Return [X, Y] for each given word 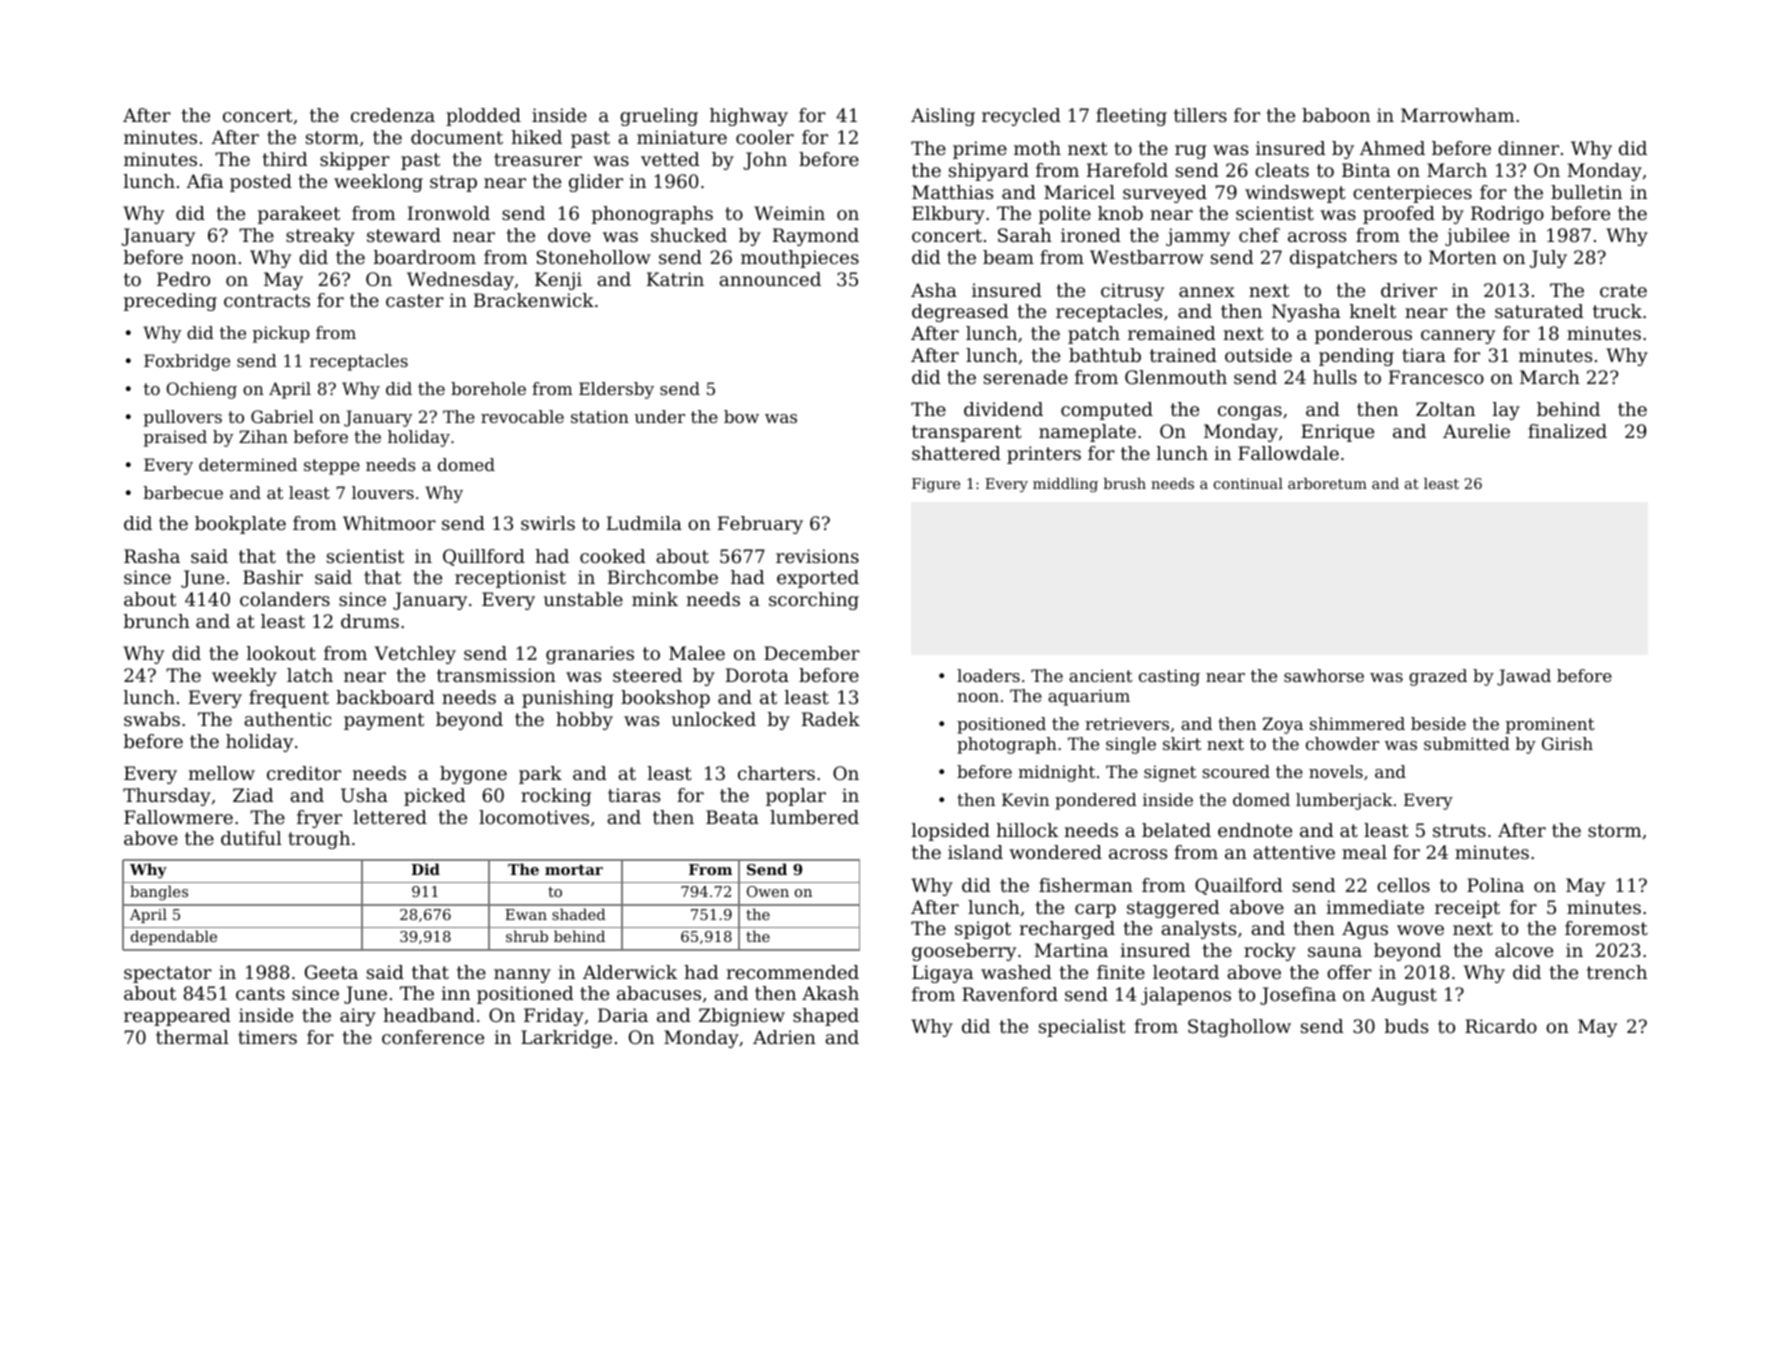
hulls [1335, 377]
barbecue [183, 492]
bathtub [1105, 355]
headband [429, 1015]
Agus [1365, 930]
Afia [204, 181]
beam [1008, 257]
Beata [732, 817]
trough [319, 840]
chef [1259, 235]
